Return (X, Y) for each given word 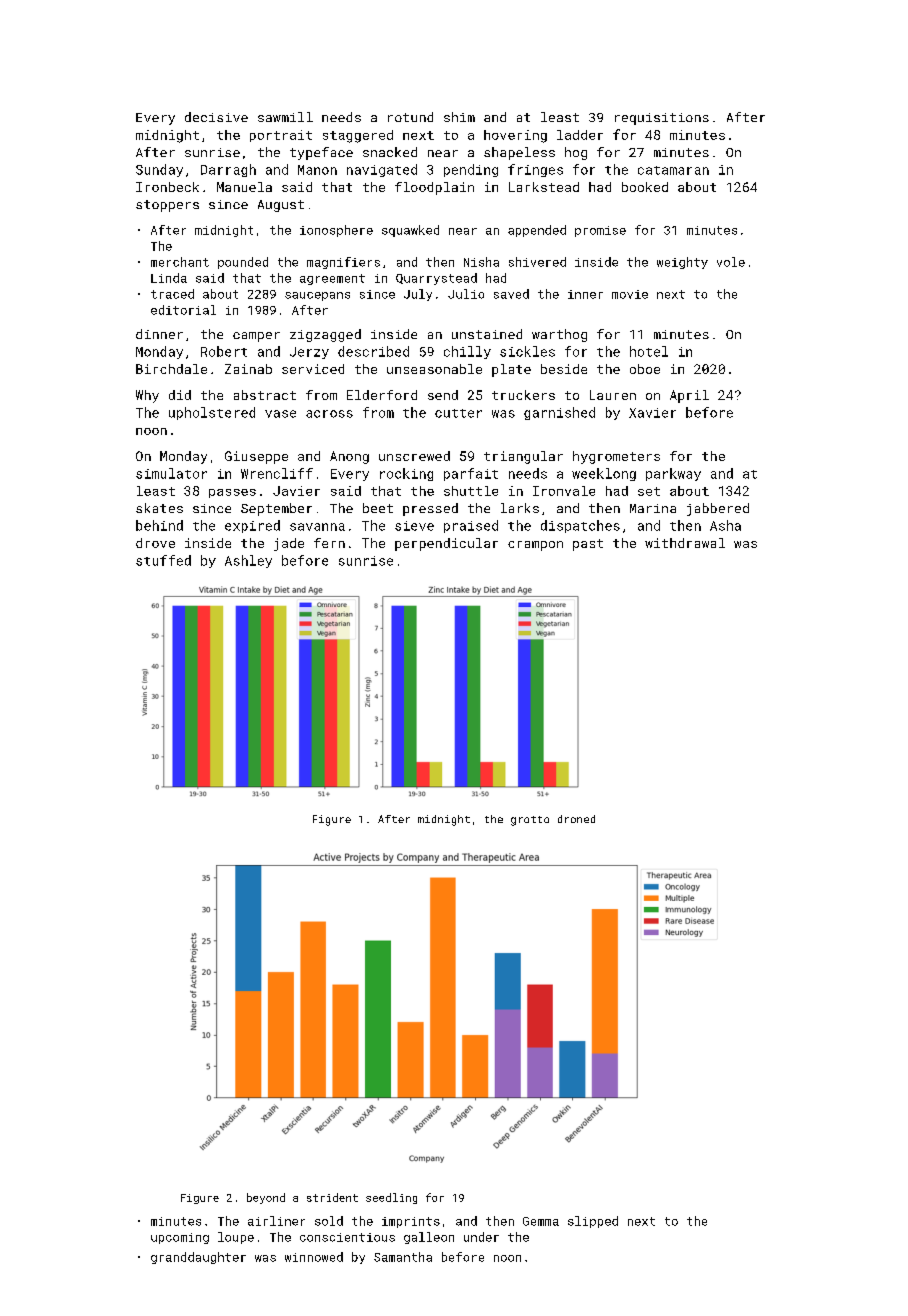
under (481, 1237)
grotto (530, 821)
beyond (266, 1198)
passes (232, 493)
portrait (281, 136)
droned (576, 819)
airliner (276, 1221)
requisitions (662, 119)
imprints (411, 1222)
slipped (593, 1222)
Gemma (541, 1221)
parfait (471, 474)
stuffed (163, 560)
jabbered (718, 509)
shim (459, 117)
